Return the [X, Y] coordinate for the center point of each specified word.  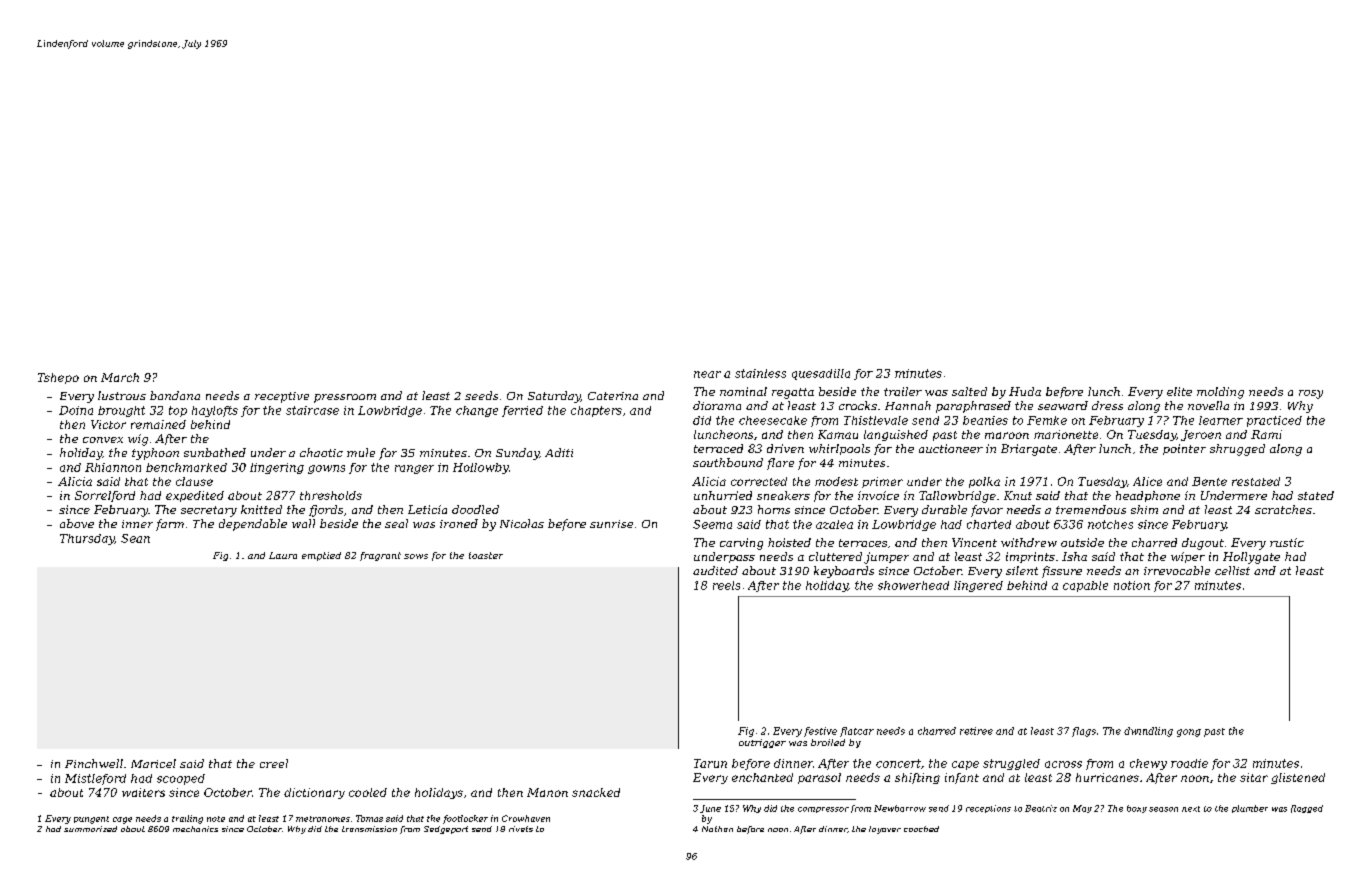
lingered [978, 586]
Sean [135, 538]
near [707, 374]
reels [726, 585]
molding [1220, 393]
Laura [283, 555]
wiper [1188, 557]
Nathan [717, 829]
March [120, 377]
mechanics [195, 829]
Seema [712, 524]
